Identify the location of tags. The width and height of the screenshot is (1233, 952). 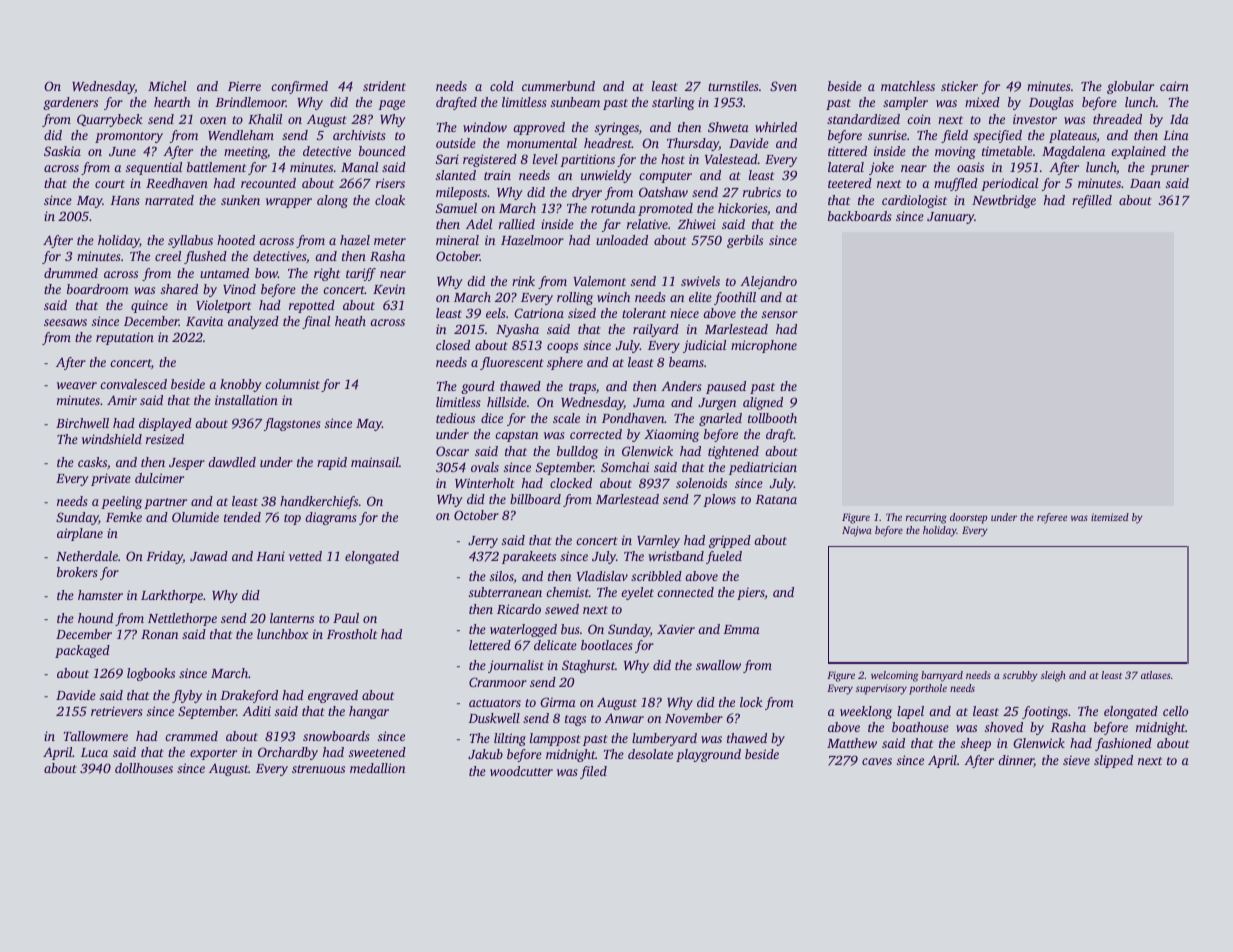
(575, 720).
